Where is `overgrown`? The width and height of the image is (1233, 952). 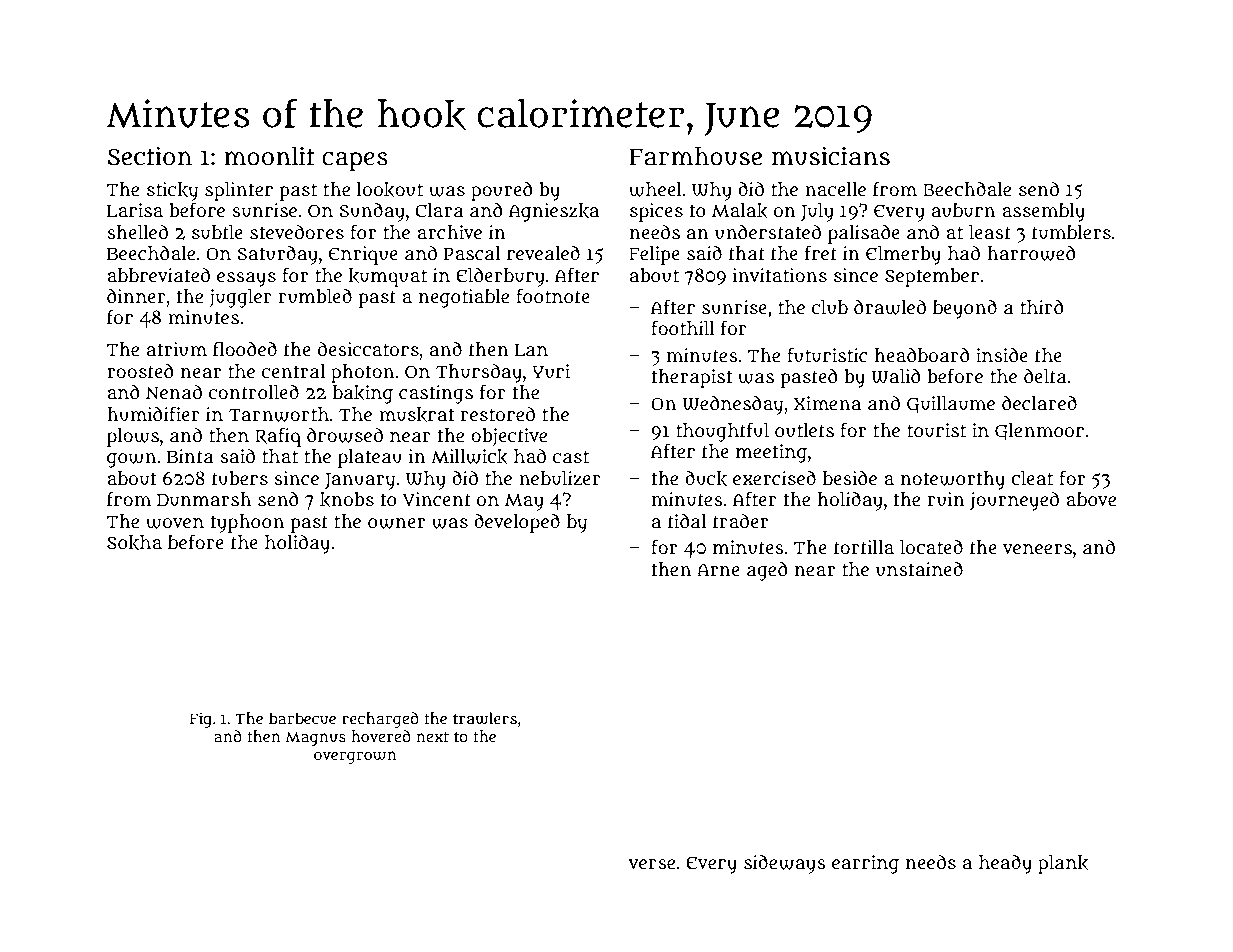 overgrown is located at coordinates (355, 757).
